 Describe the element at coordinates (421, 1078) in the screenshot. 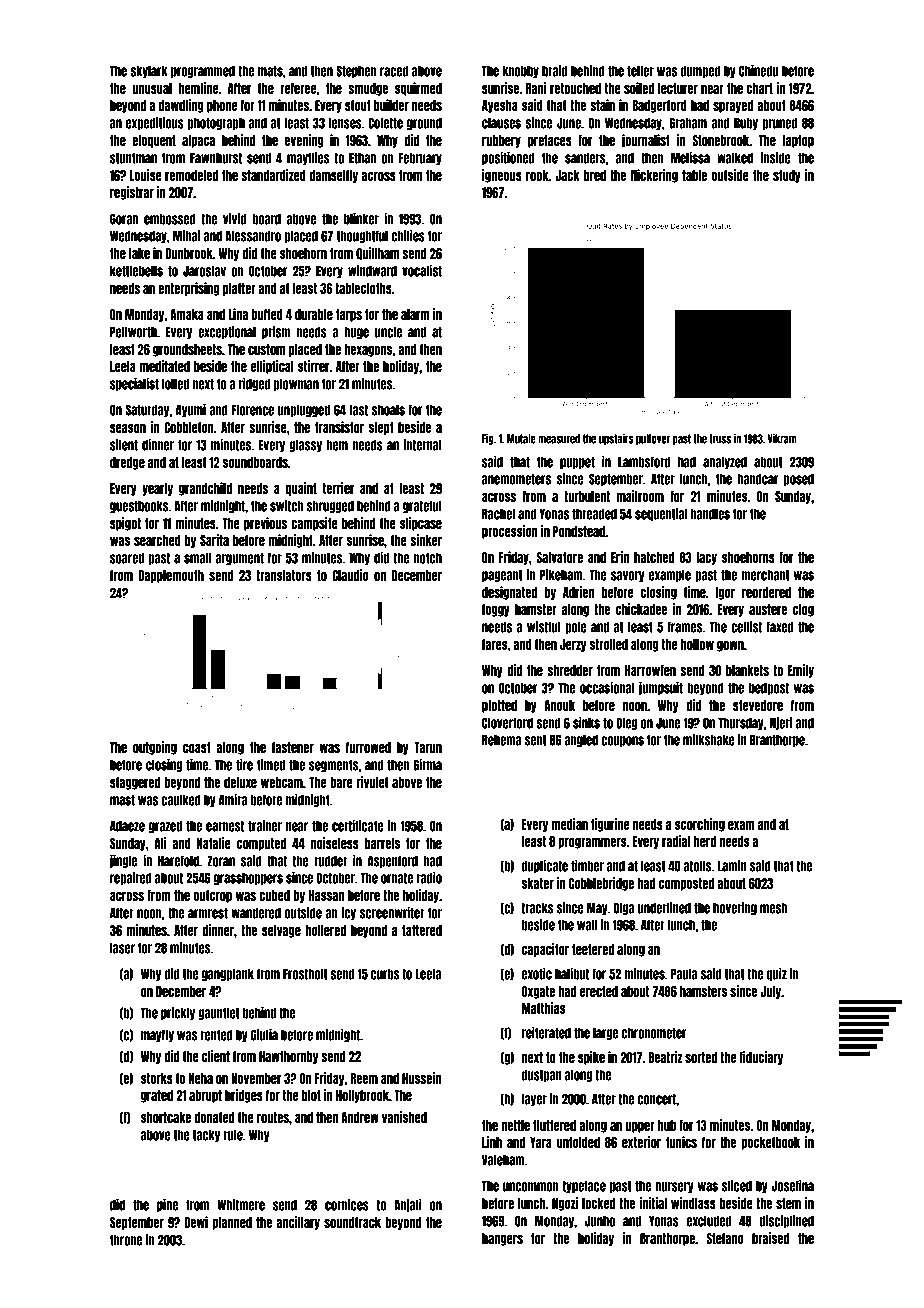

I see `Hussein` at that location.
